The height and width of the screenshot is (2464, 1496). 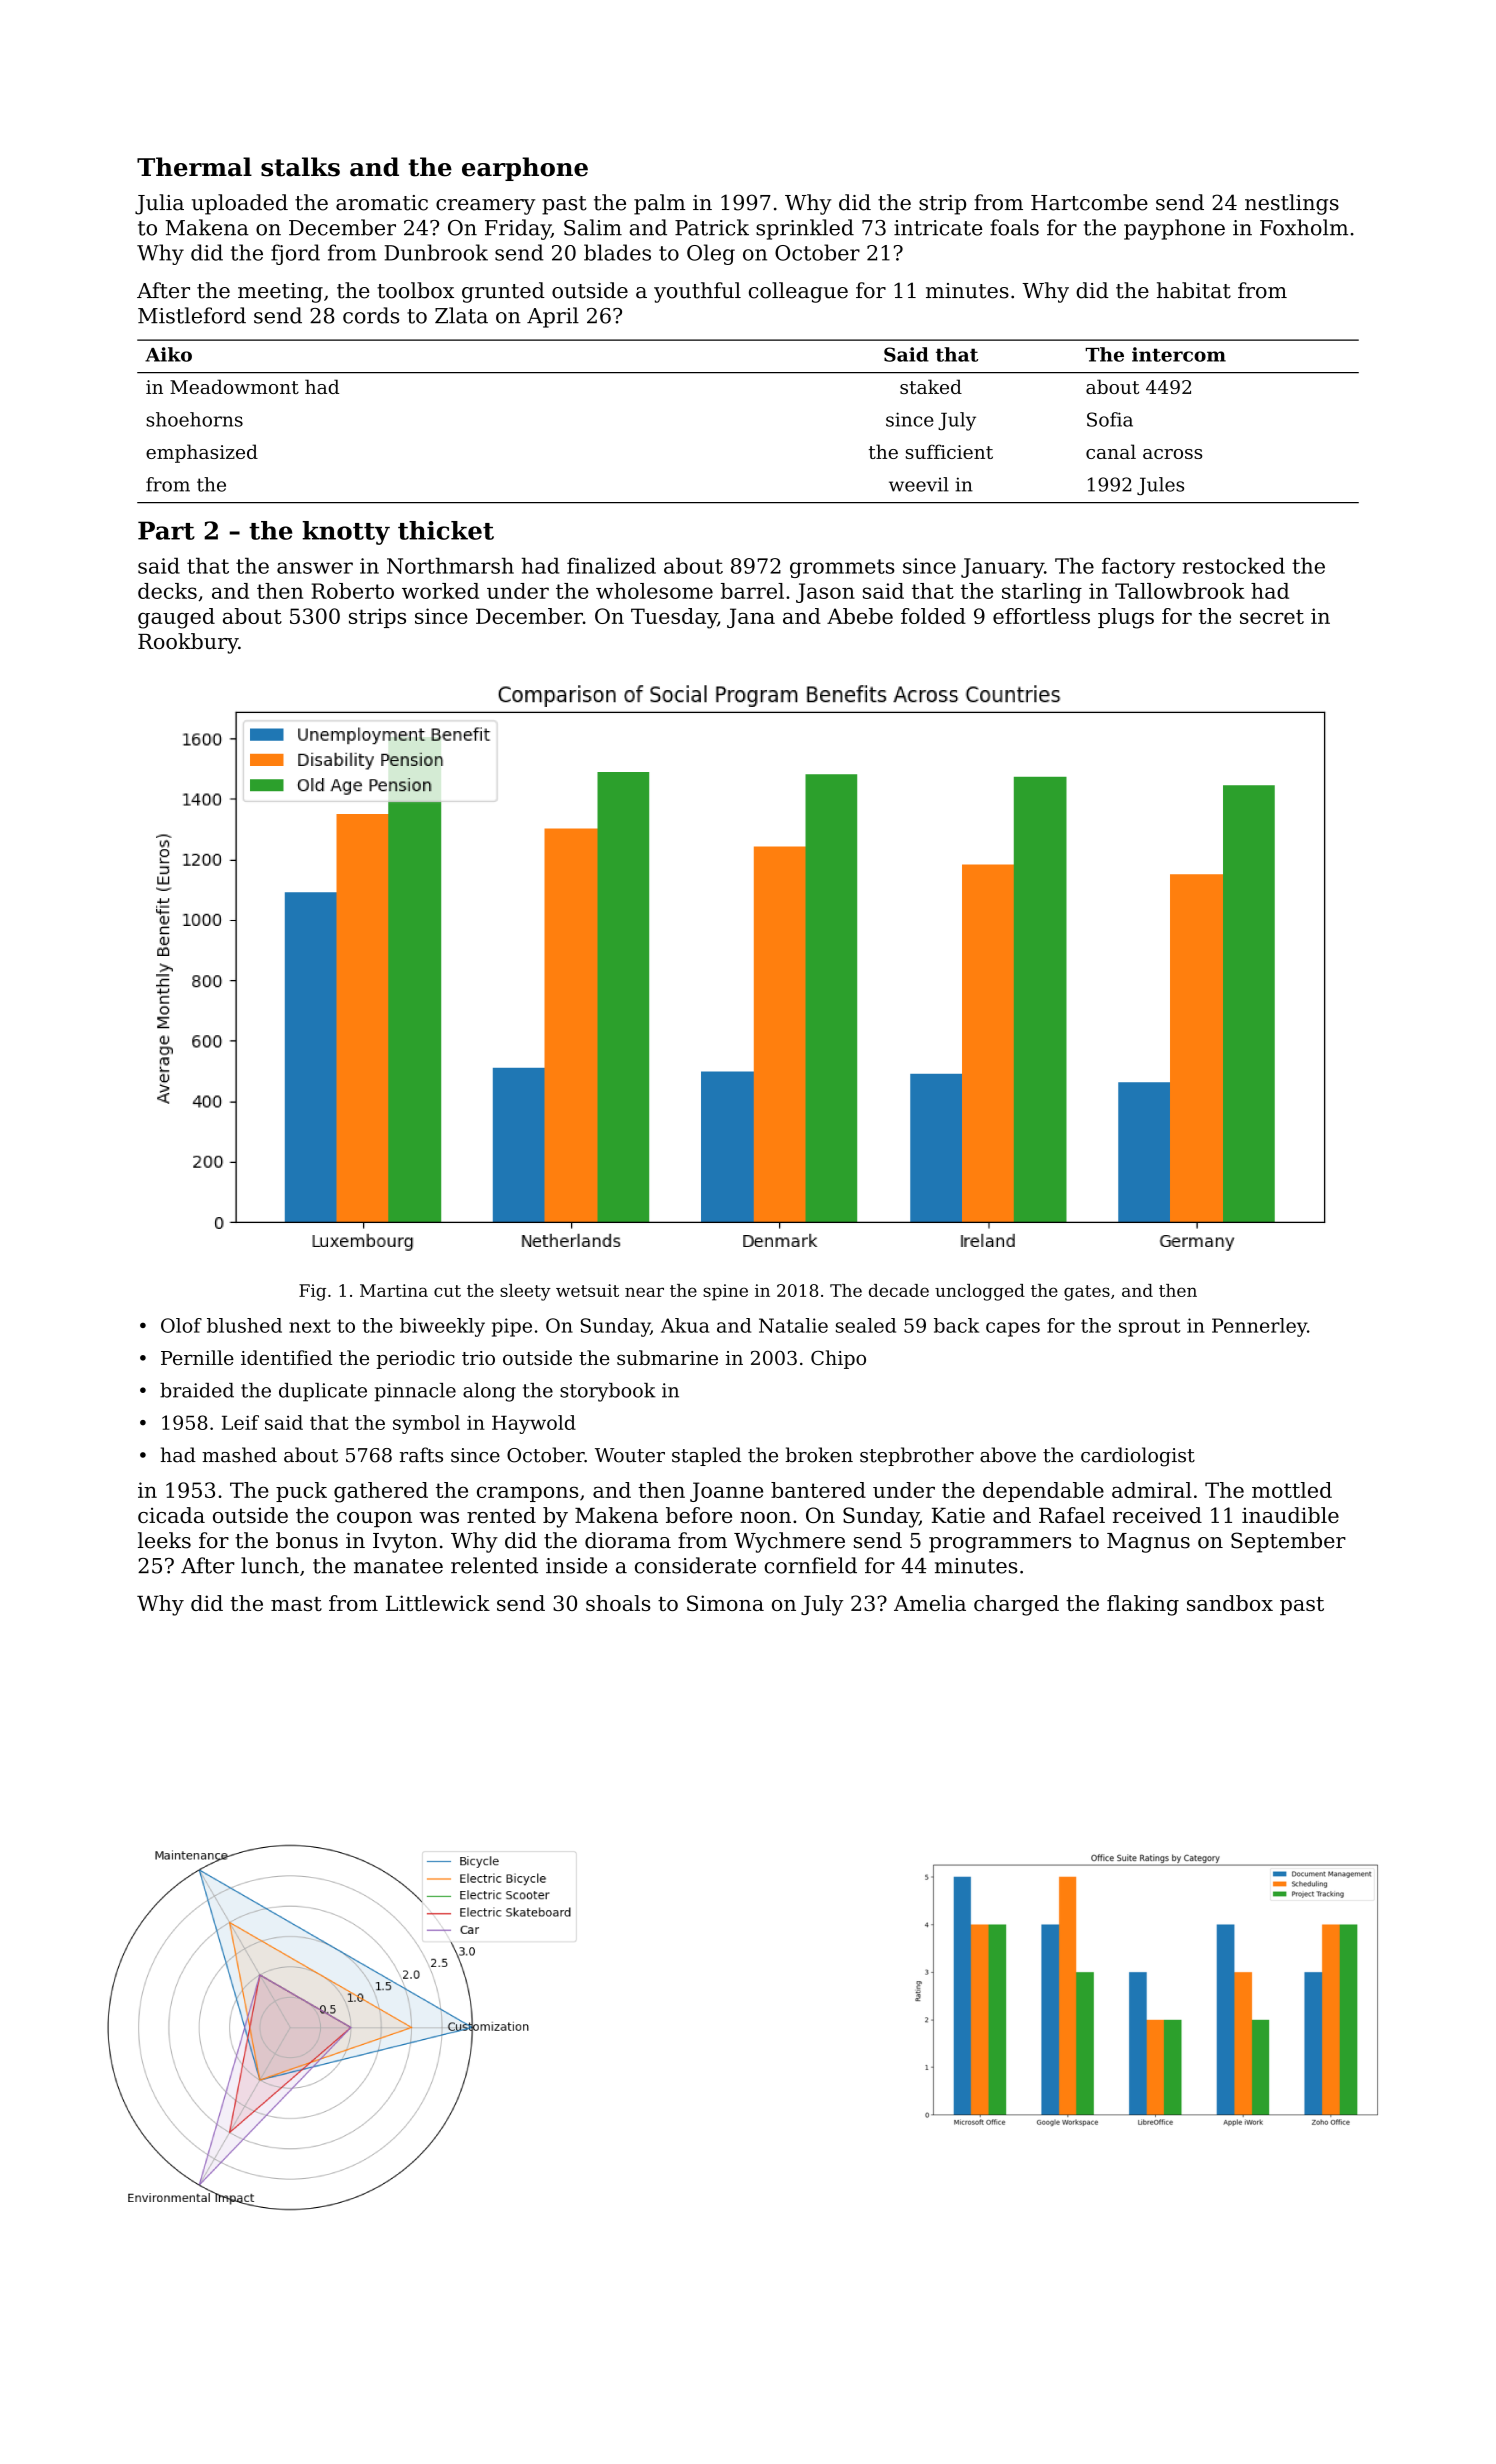 What do you see at coordinates (1042, 593) in the screenshot?
I see `starling` at bounding box center [1042, 593].
